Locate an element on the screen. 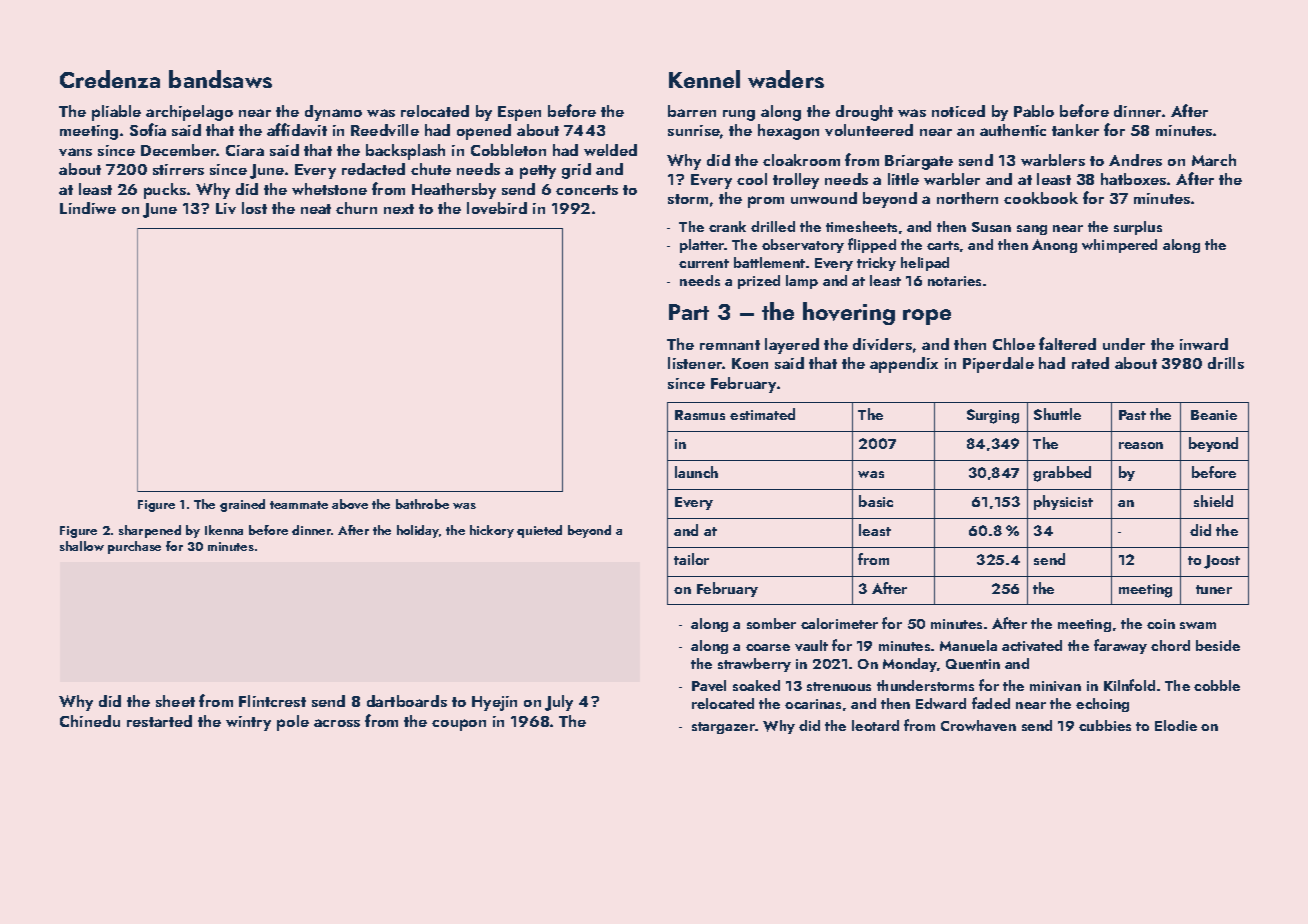  teammate is located at coordinates (299, 505).
